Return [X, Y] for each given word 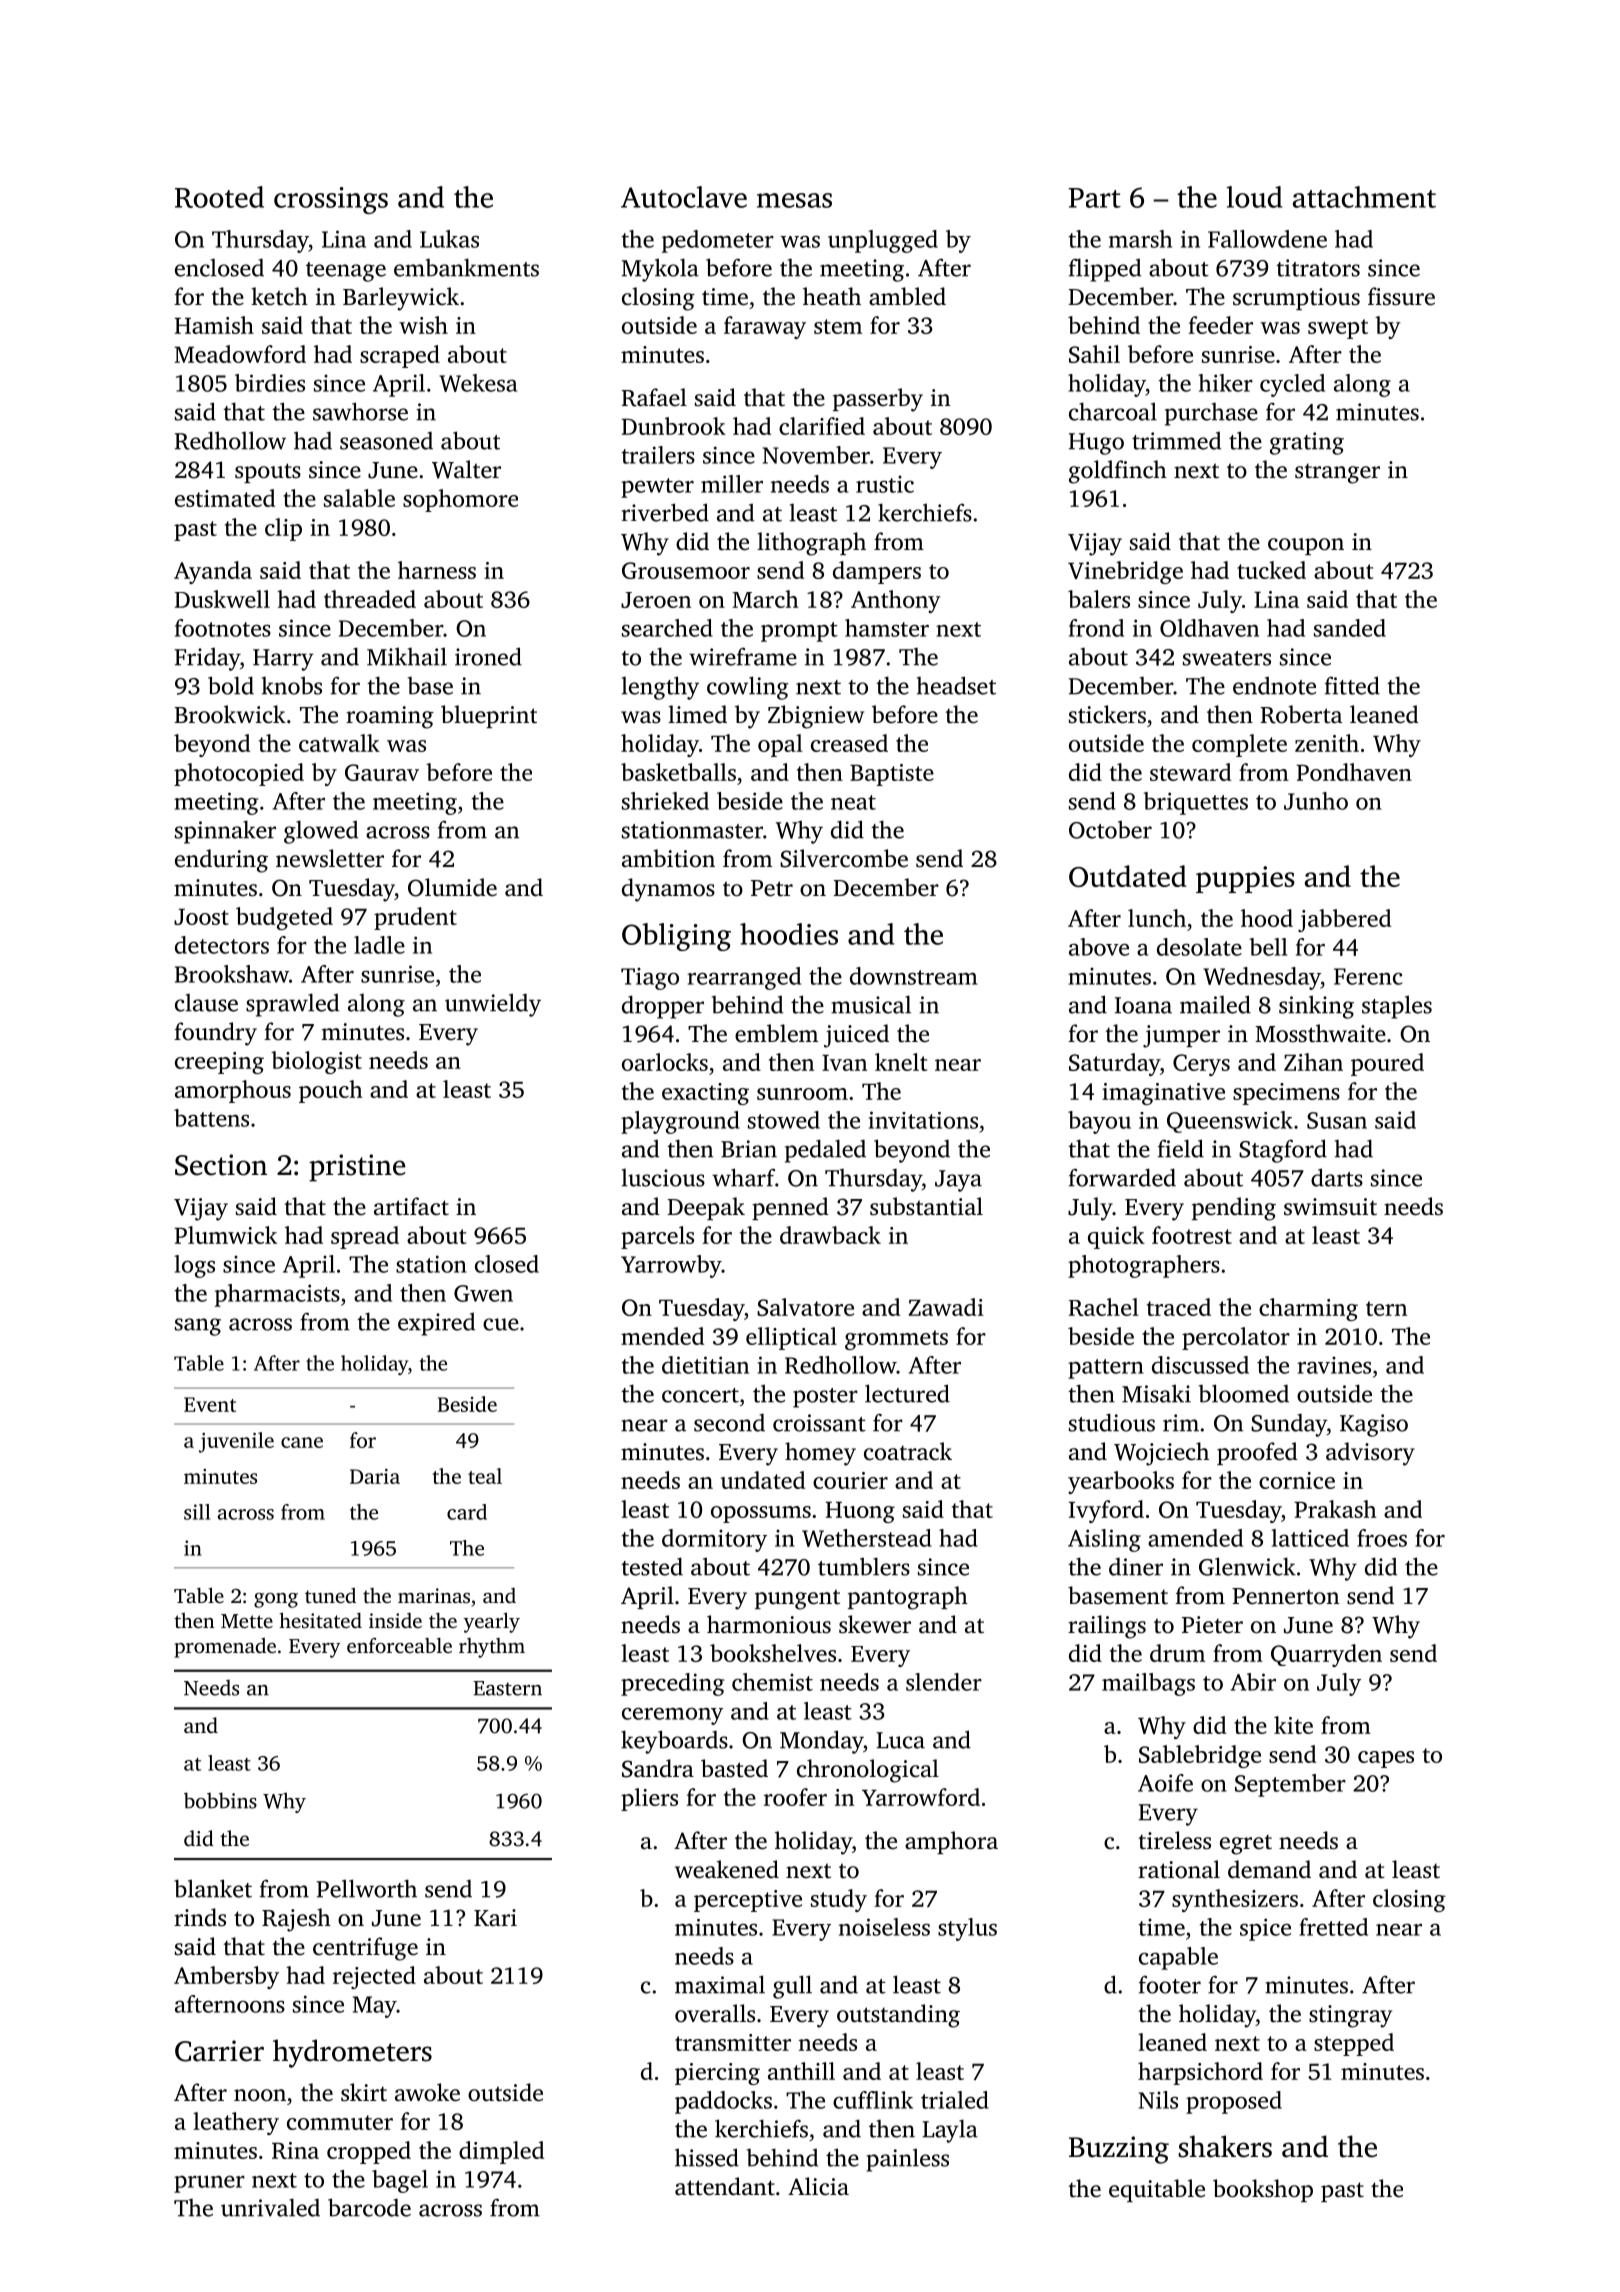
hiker [1225, 383]
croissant [819, 1423]
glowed [321, 832]
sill [197, 1512]
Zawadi [946, 1307]
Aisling [1104, 1540]
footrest [1192, 1235]
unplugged [883, 241]
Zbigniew [816, 717]
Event [210, 1404]
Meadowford [240, 354]
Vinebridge [1125, 572]
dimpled [501, 2152]
